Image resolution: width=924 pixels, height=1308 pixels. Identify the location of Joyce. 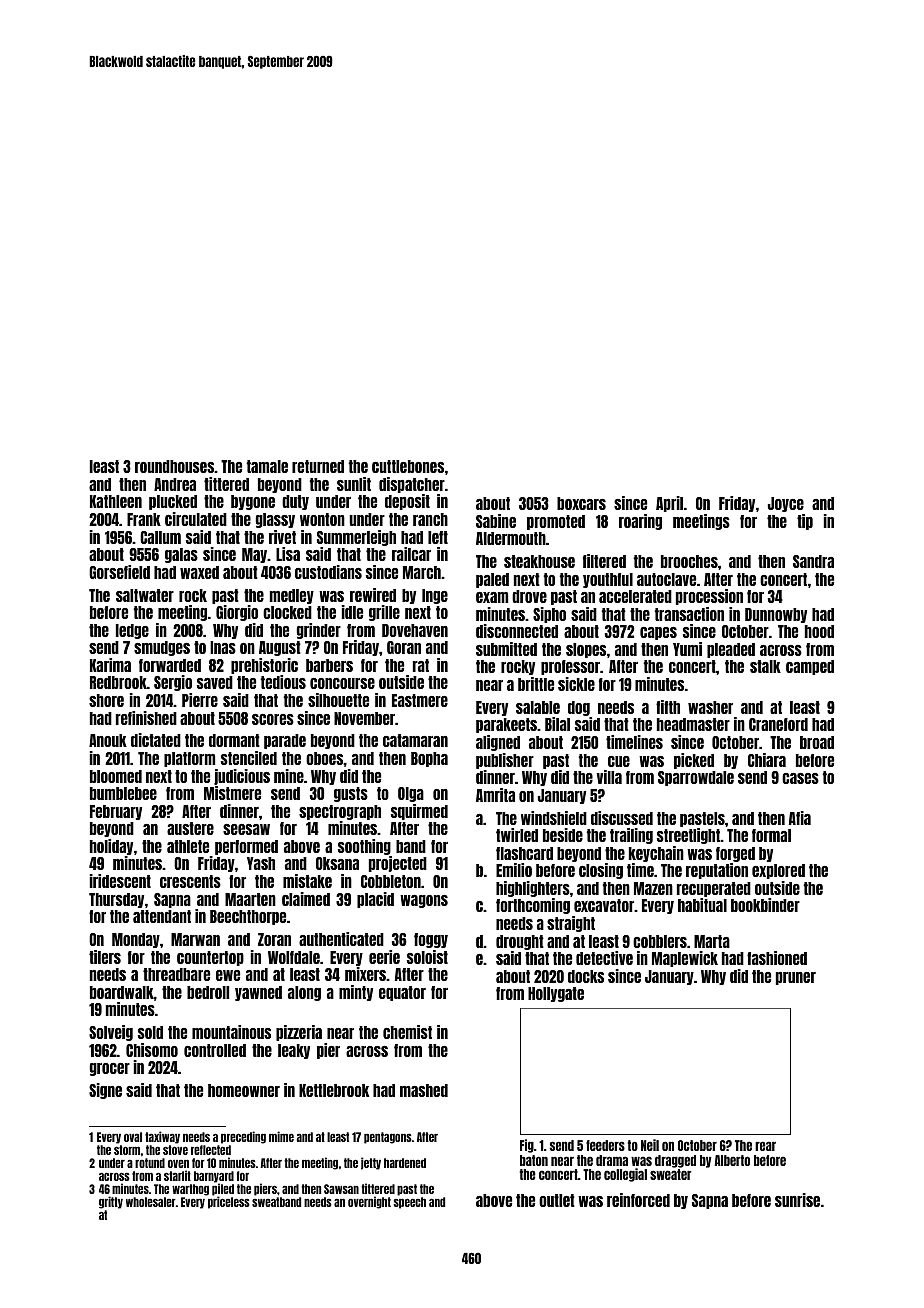
(786, 504).
